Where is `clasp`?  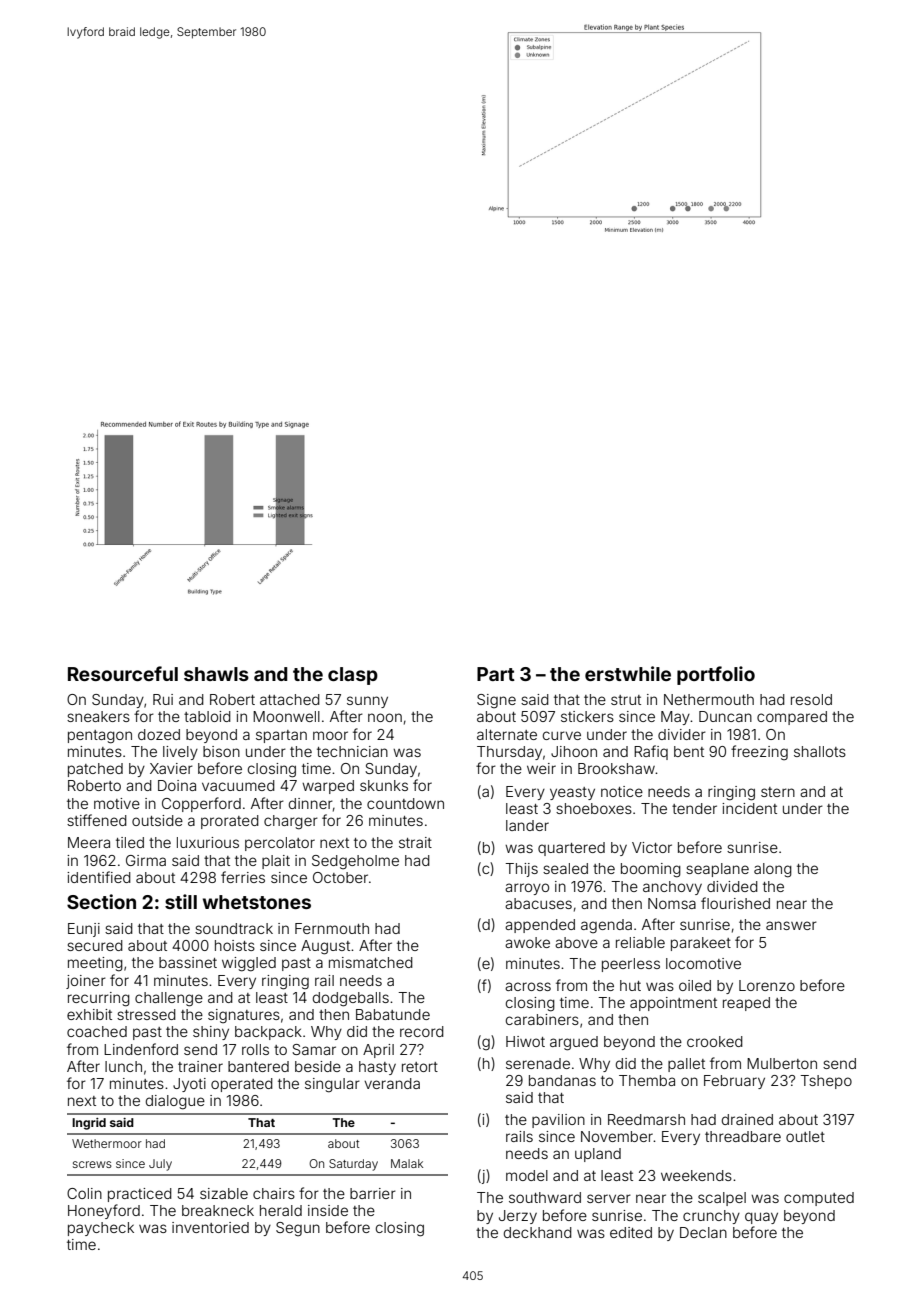 clasp is located at coordinates (353, 676).
